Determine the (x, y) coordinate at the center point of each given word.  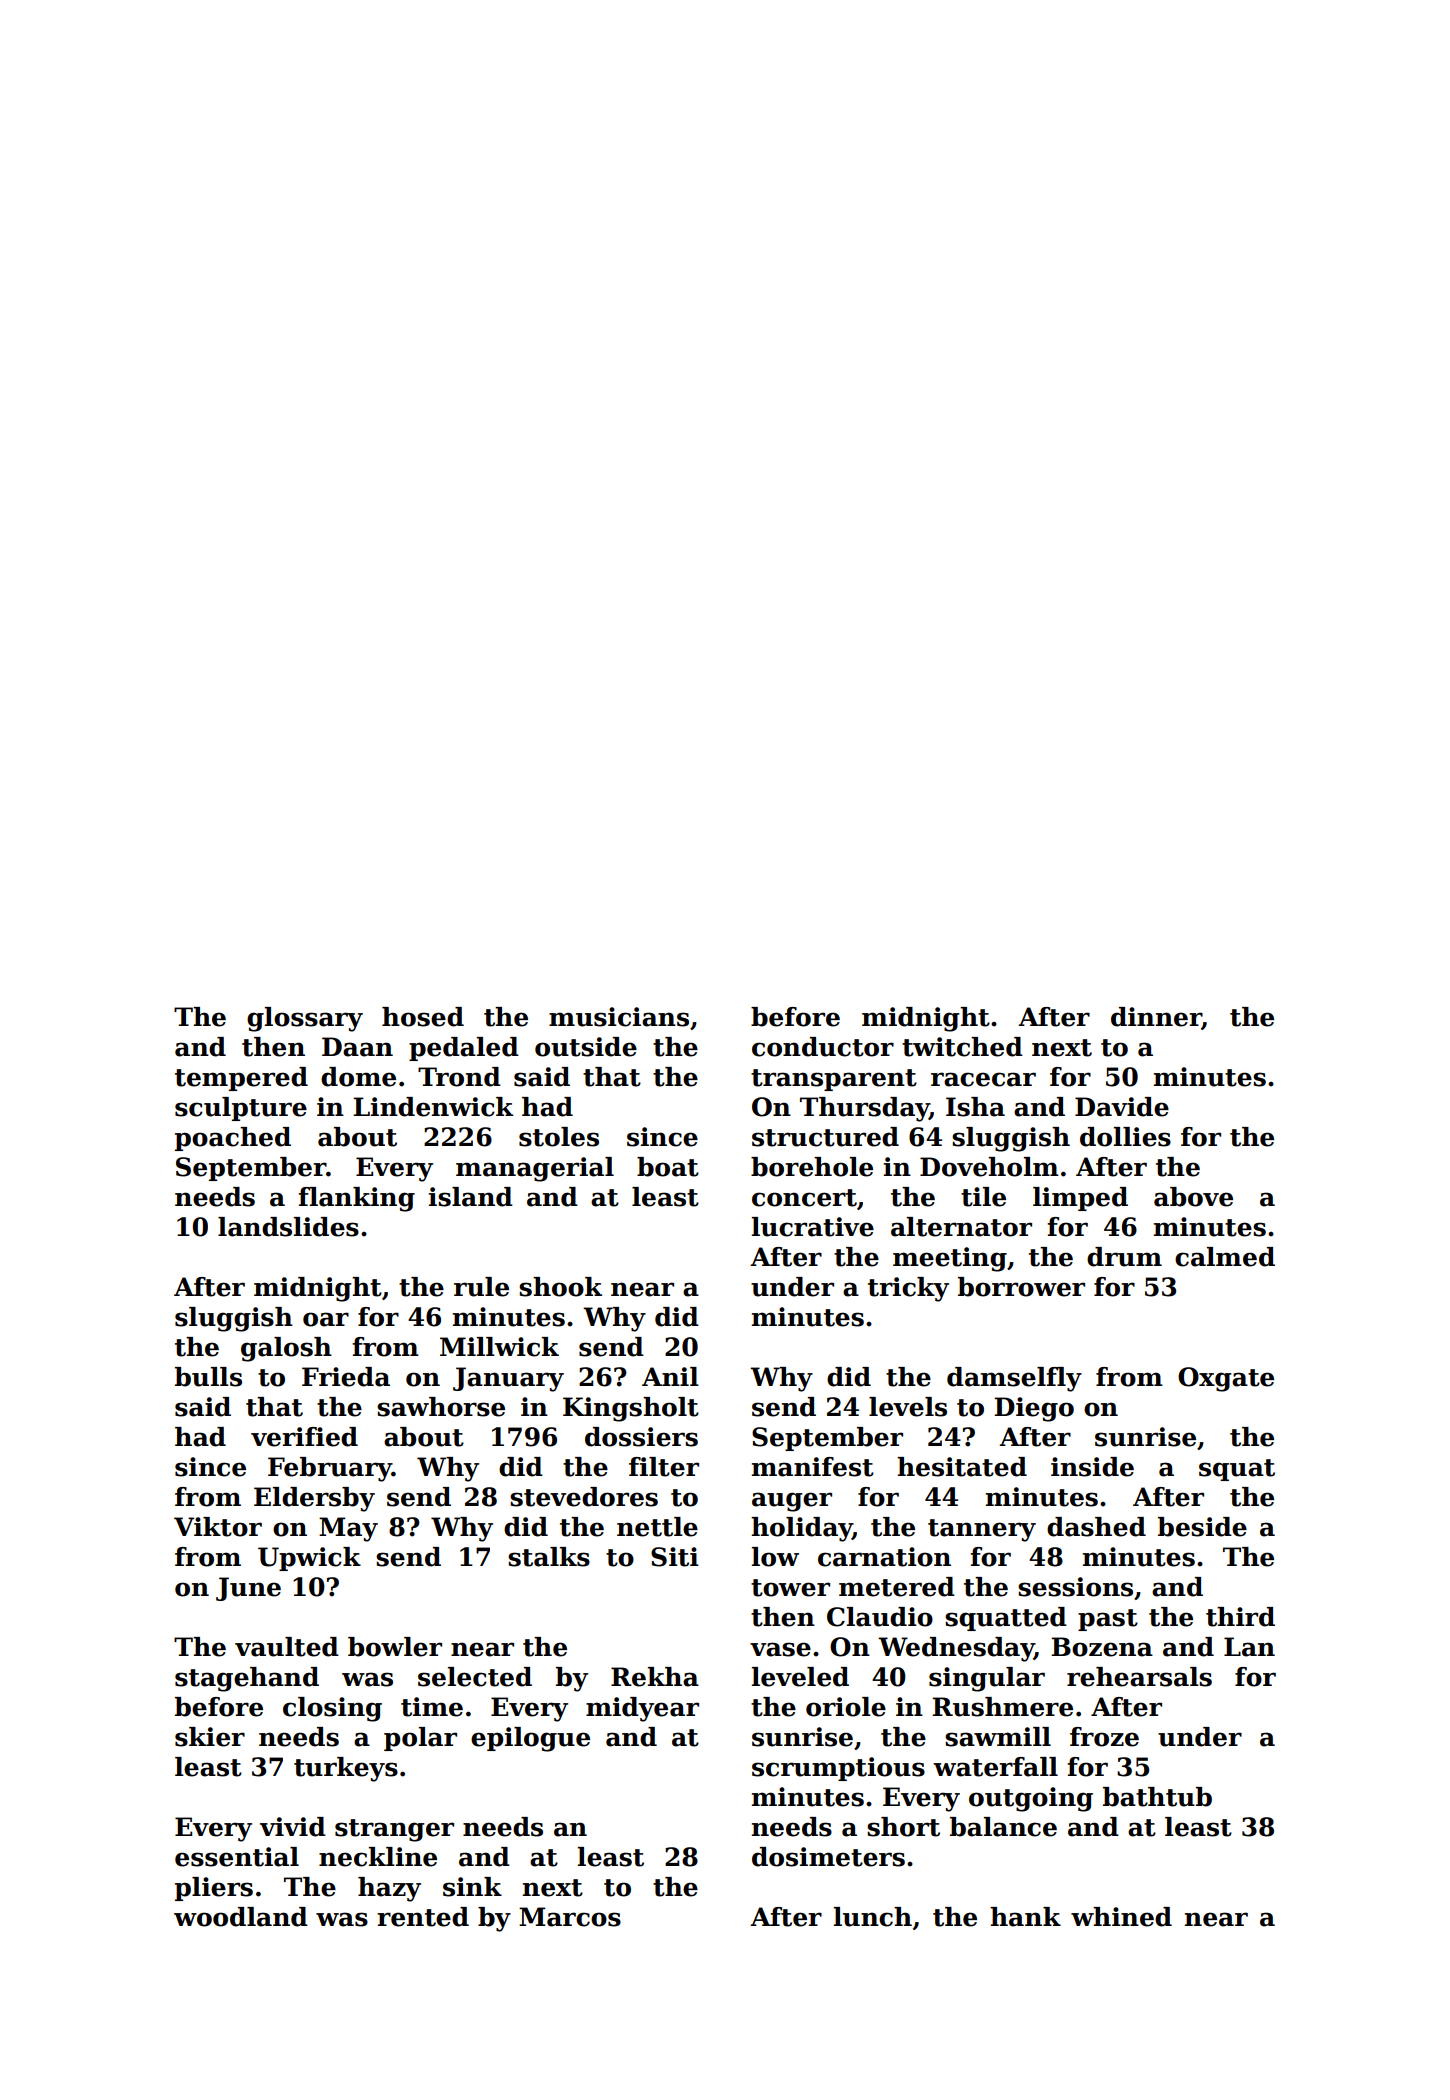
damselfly (1014, 1379)
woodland (241, 1917)
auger (792, 1502)
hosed (423, 1017)
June (248, 1589)
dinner (1156, 1017)
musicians (619, 1017)
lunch (873, 1917)
